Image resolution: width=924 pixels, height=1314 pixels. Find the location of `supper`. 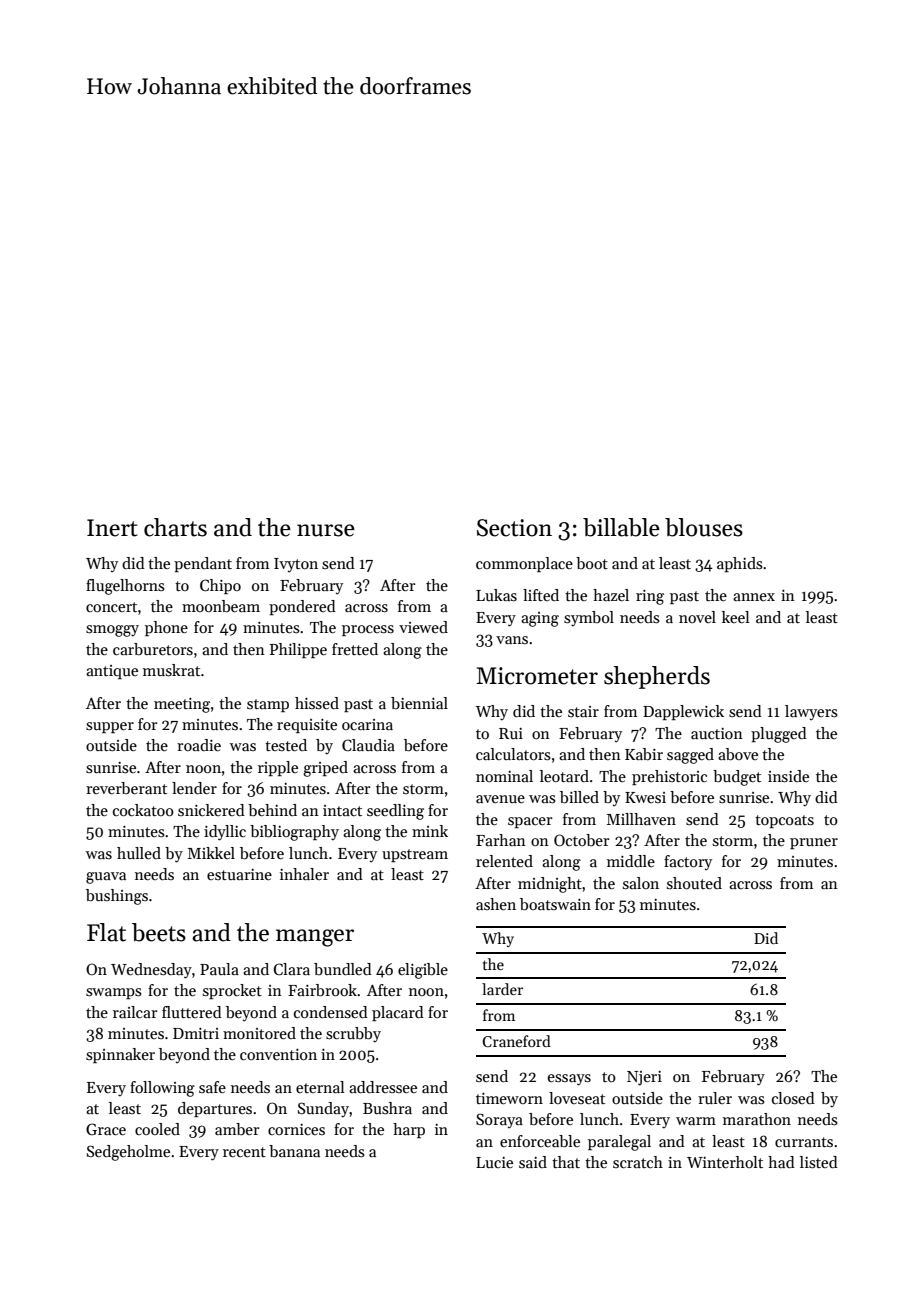

supper is located at coordinates (110, 727).
